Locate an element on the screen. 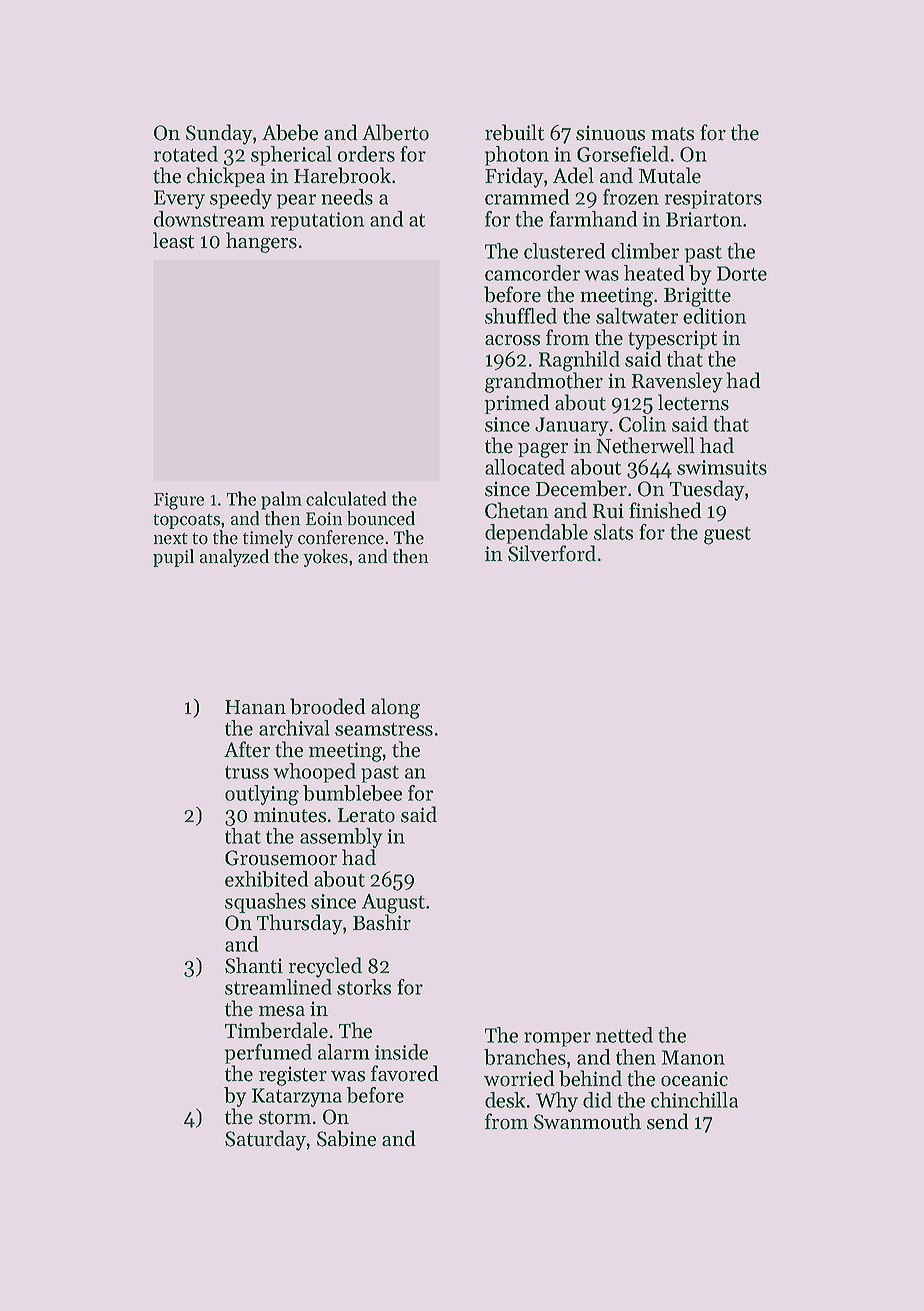 The width and height of the screenshot is (924, 1311). yokes is located at coordinates (325, 558).
